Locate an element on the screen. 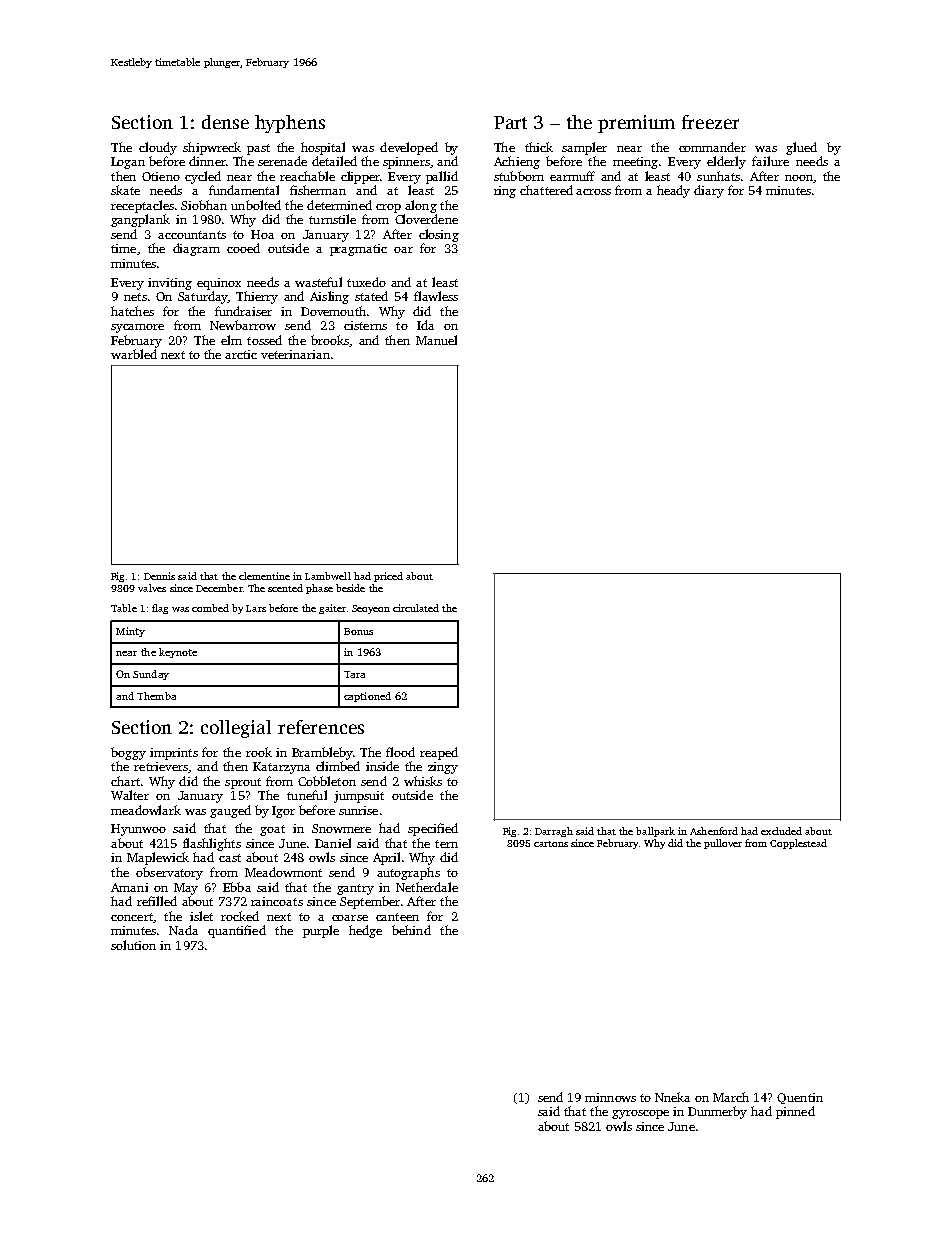 The height and width of the screenshot is (1233, 952). Part is located at coordinates (510, 122).
